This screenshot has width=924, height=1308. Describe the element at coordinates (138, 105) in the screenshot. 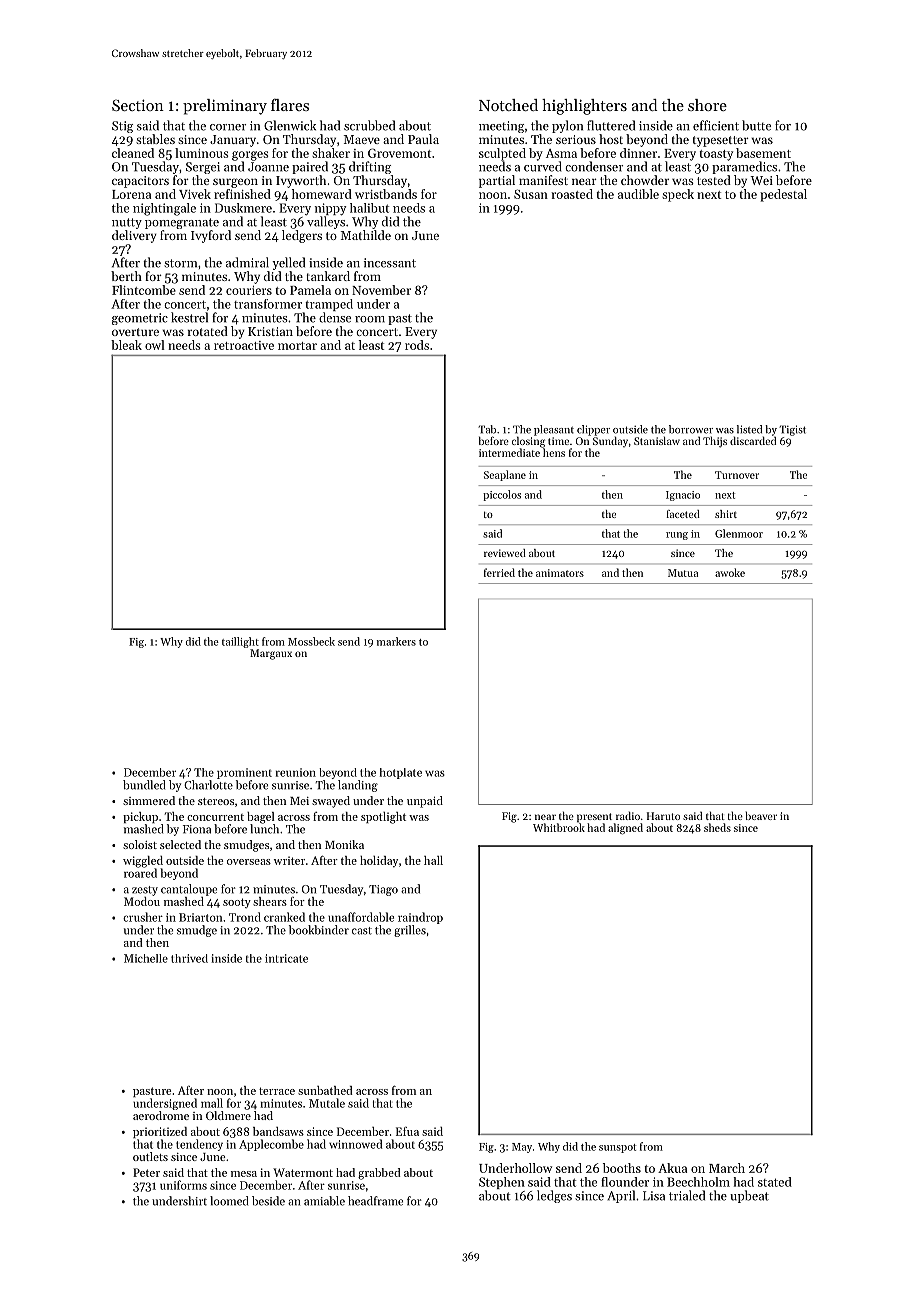

I see `Section` at that location.
